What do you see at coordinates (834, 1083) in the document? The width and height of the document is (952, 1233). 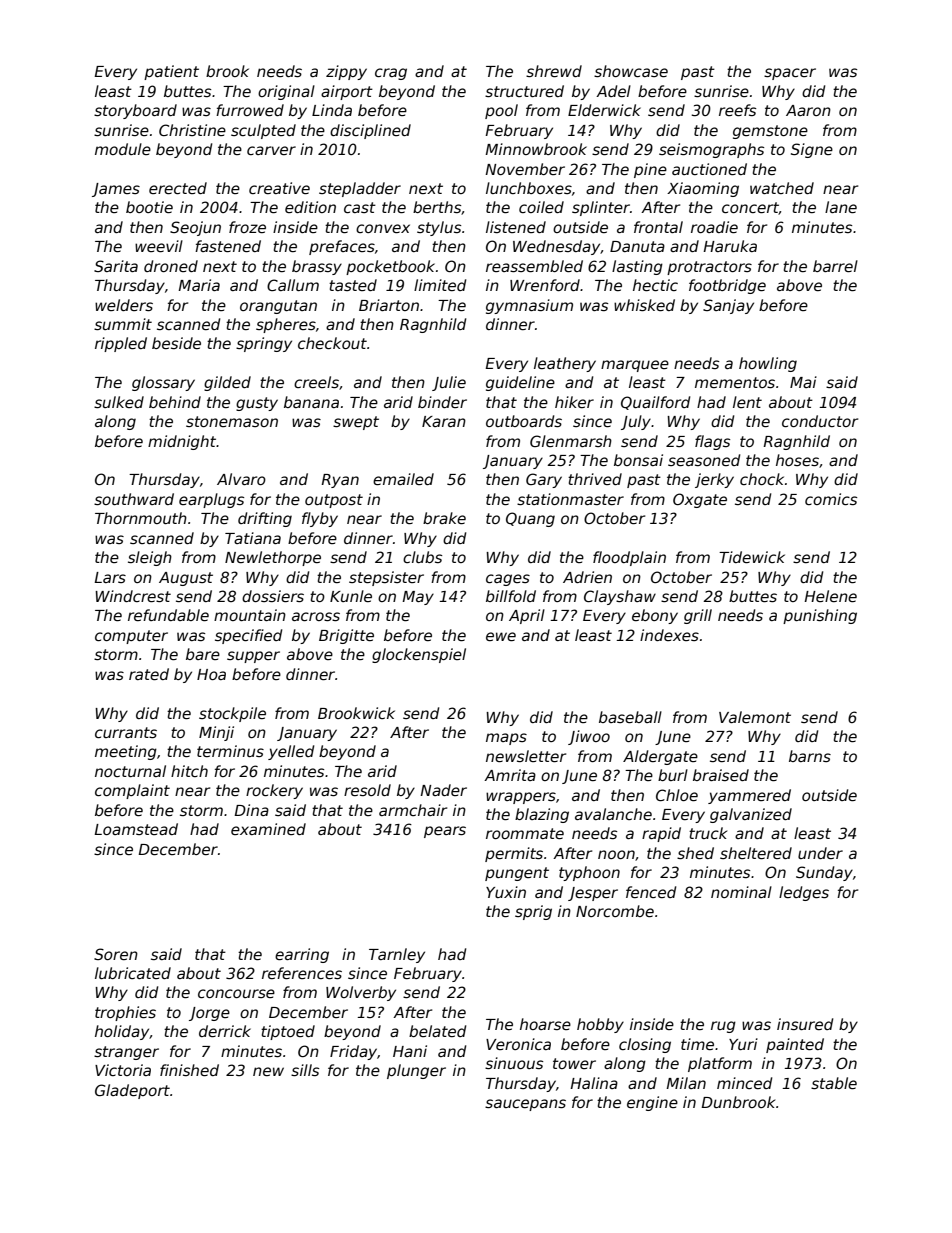 I see `stable` at bounding box center [834, 1083].
